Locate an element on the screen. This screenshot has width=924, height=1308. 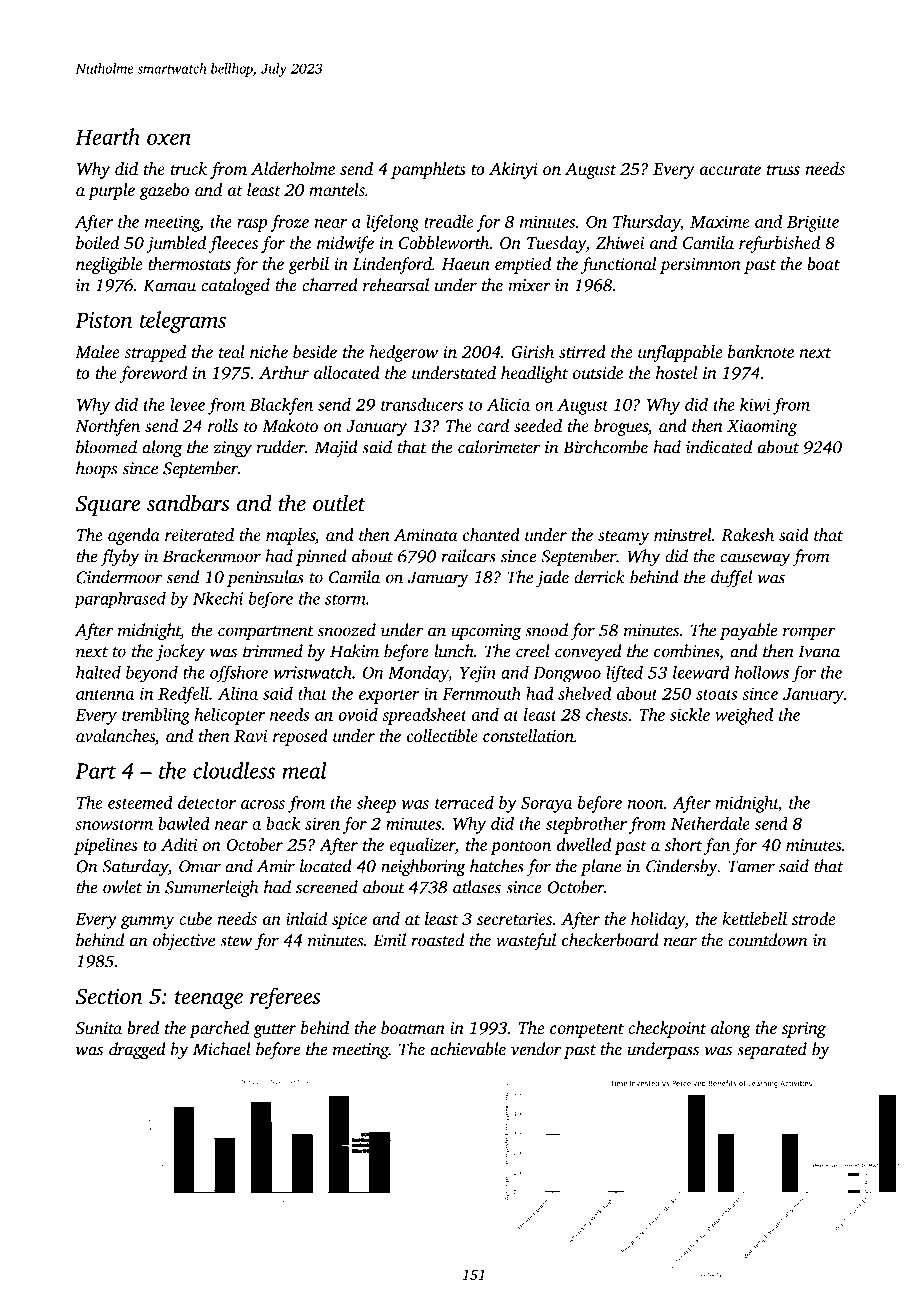
minstrel is located at coordinates (683, 534).
